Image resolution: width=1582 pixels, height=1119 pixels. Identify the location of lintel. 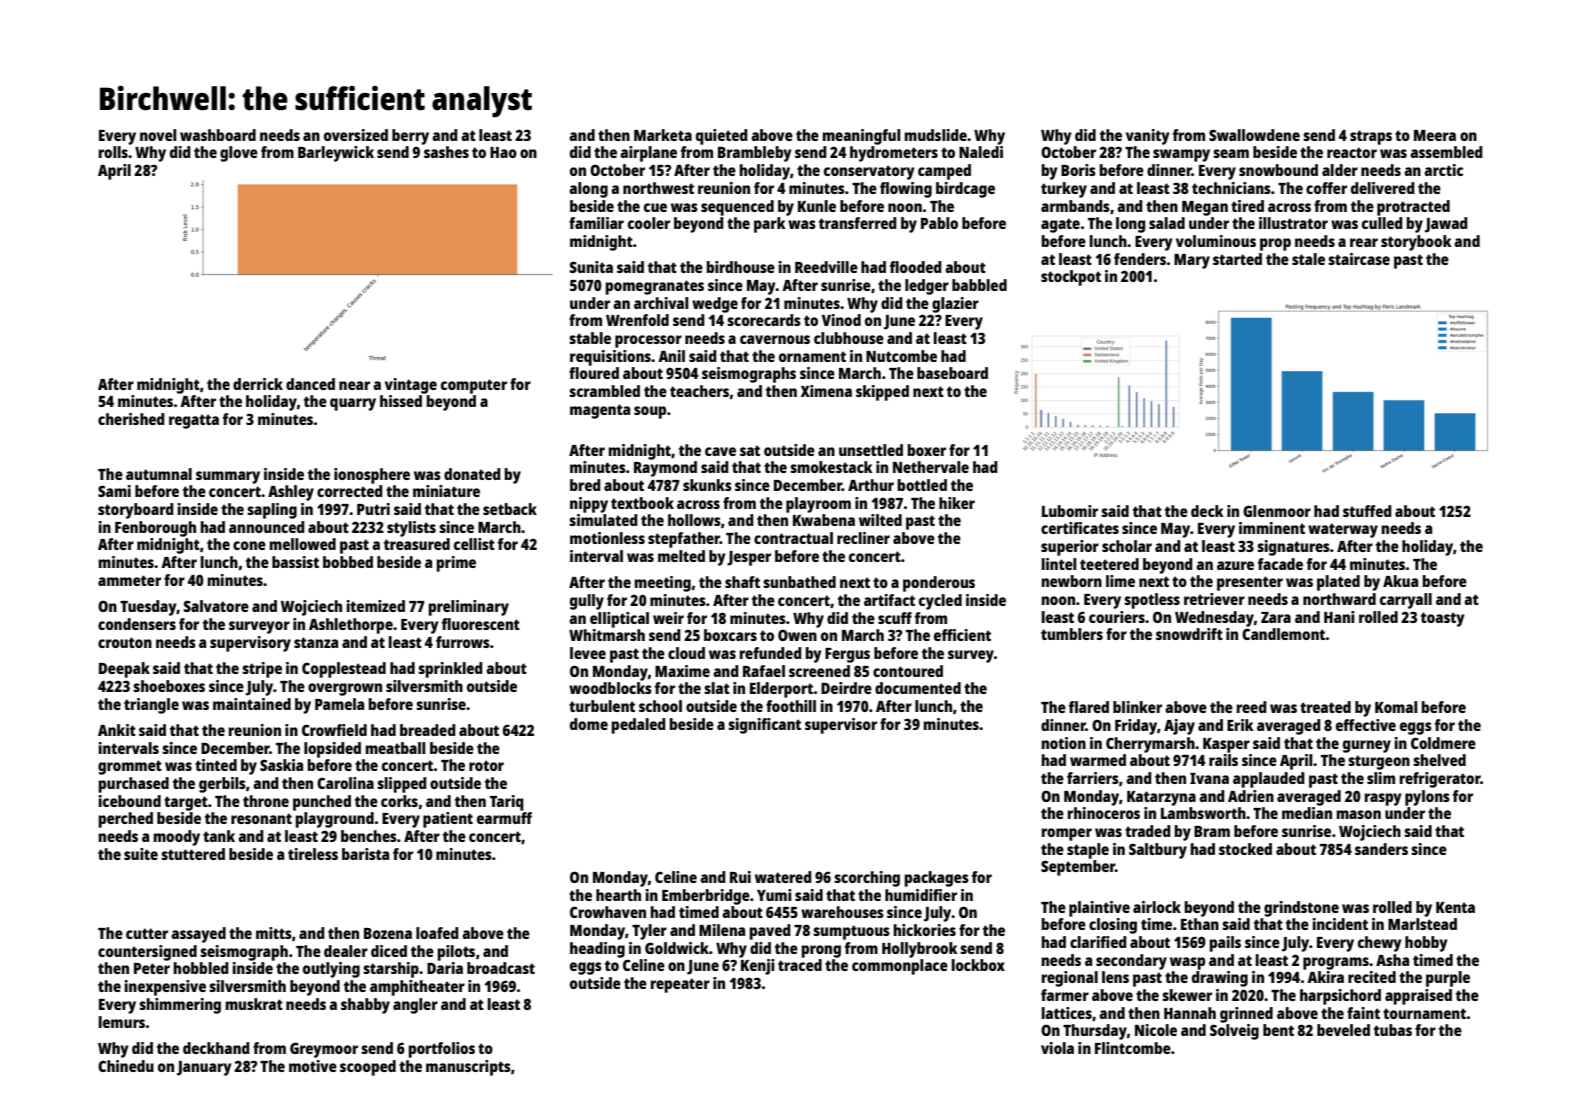
(1059, 564).
